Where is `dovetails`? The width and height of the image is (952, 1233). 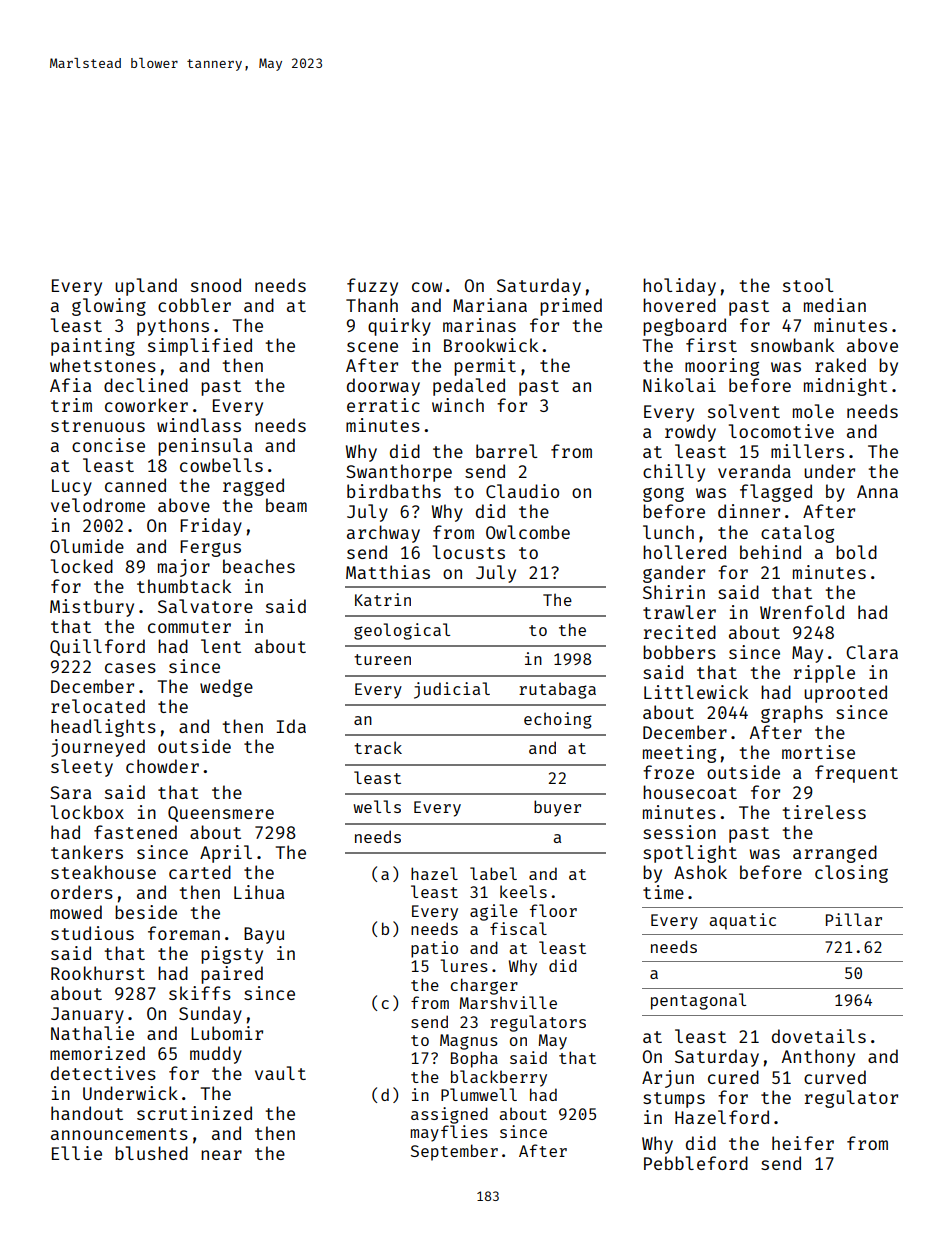 dovetails is located at coordinates (819, 1036).
